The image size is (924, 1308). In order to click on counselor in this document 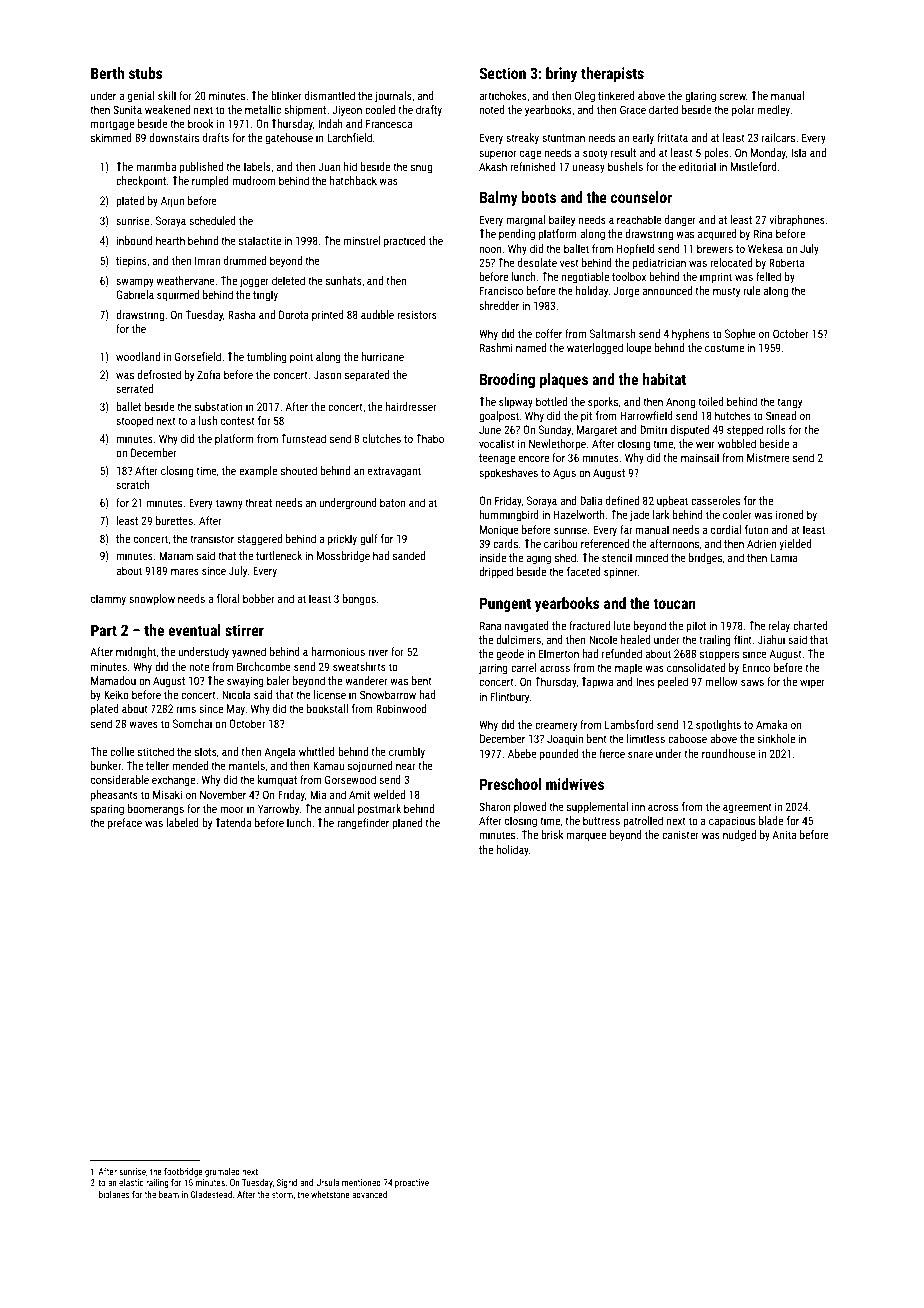, I will do `click(642, 197)`.
